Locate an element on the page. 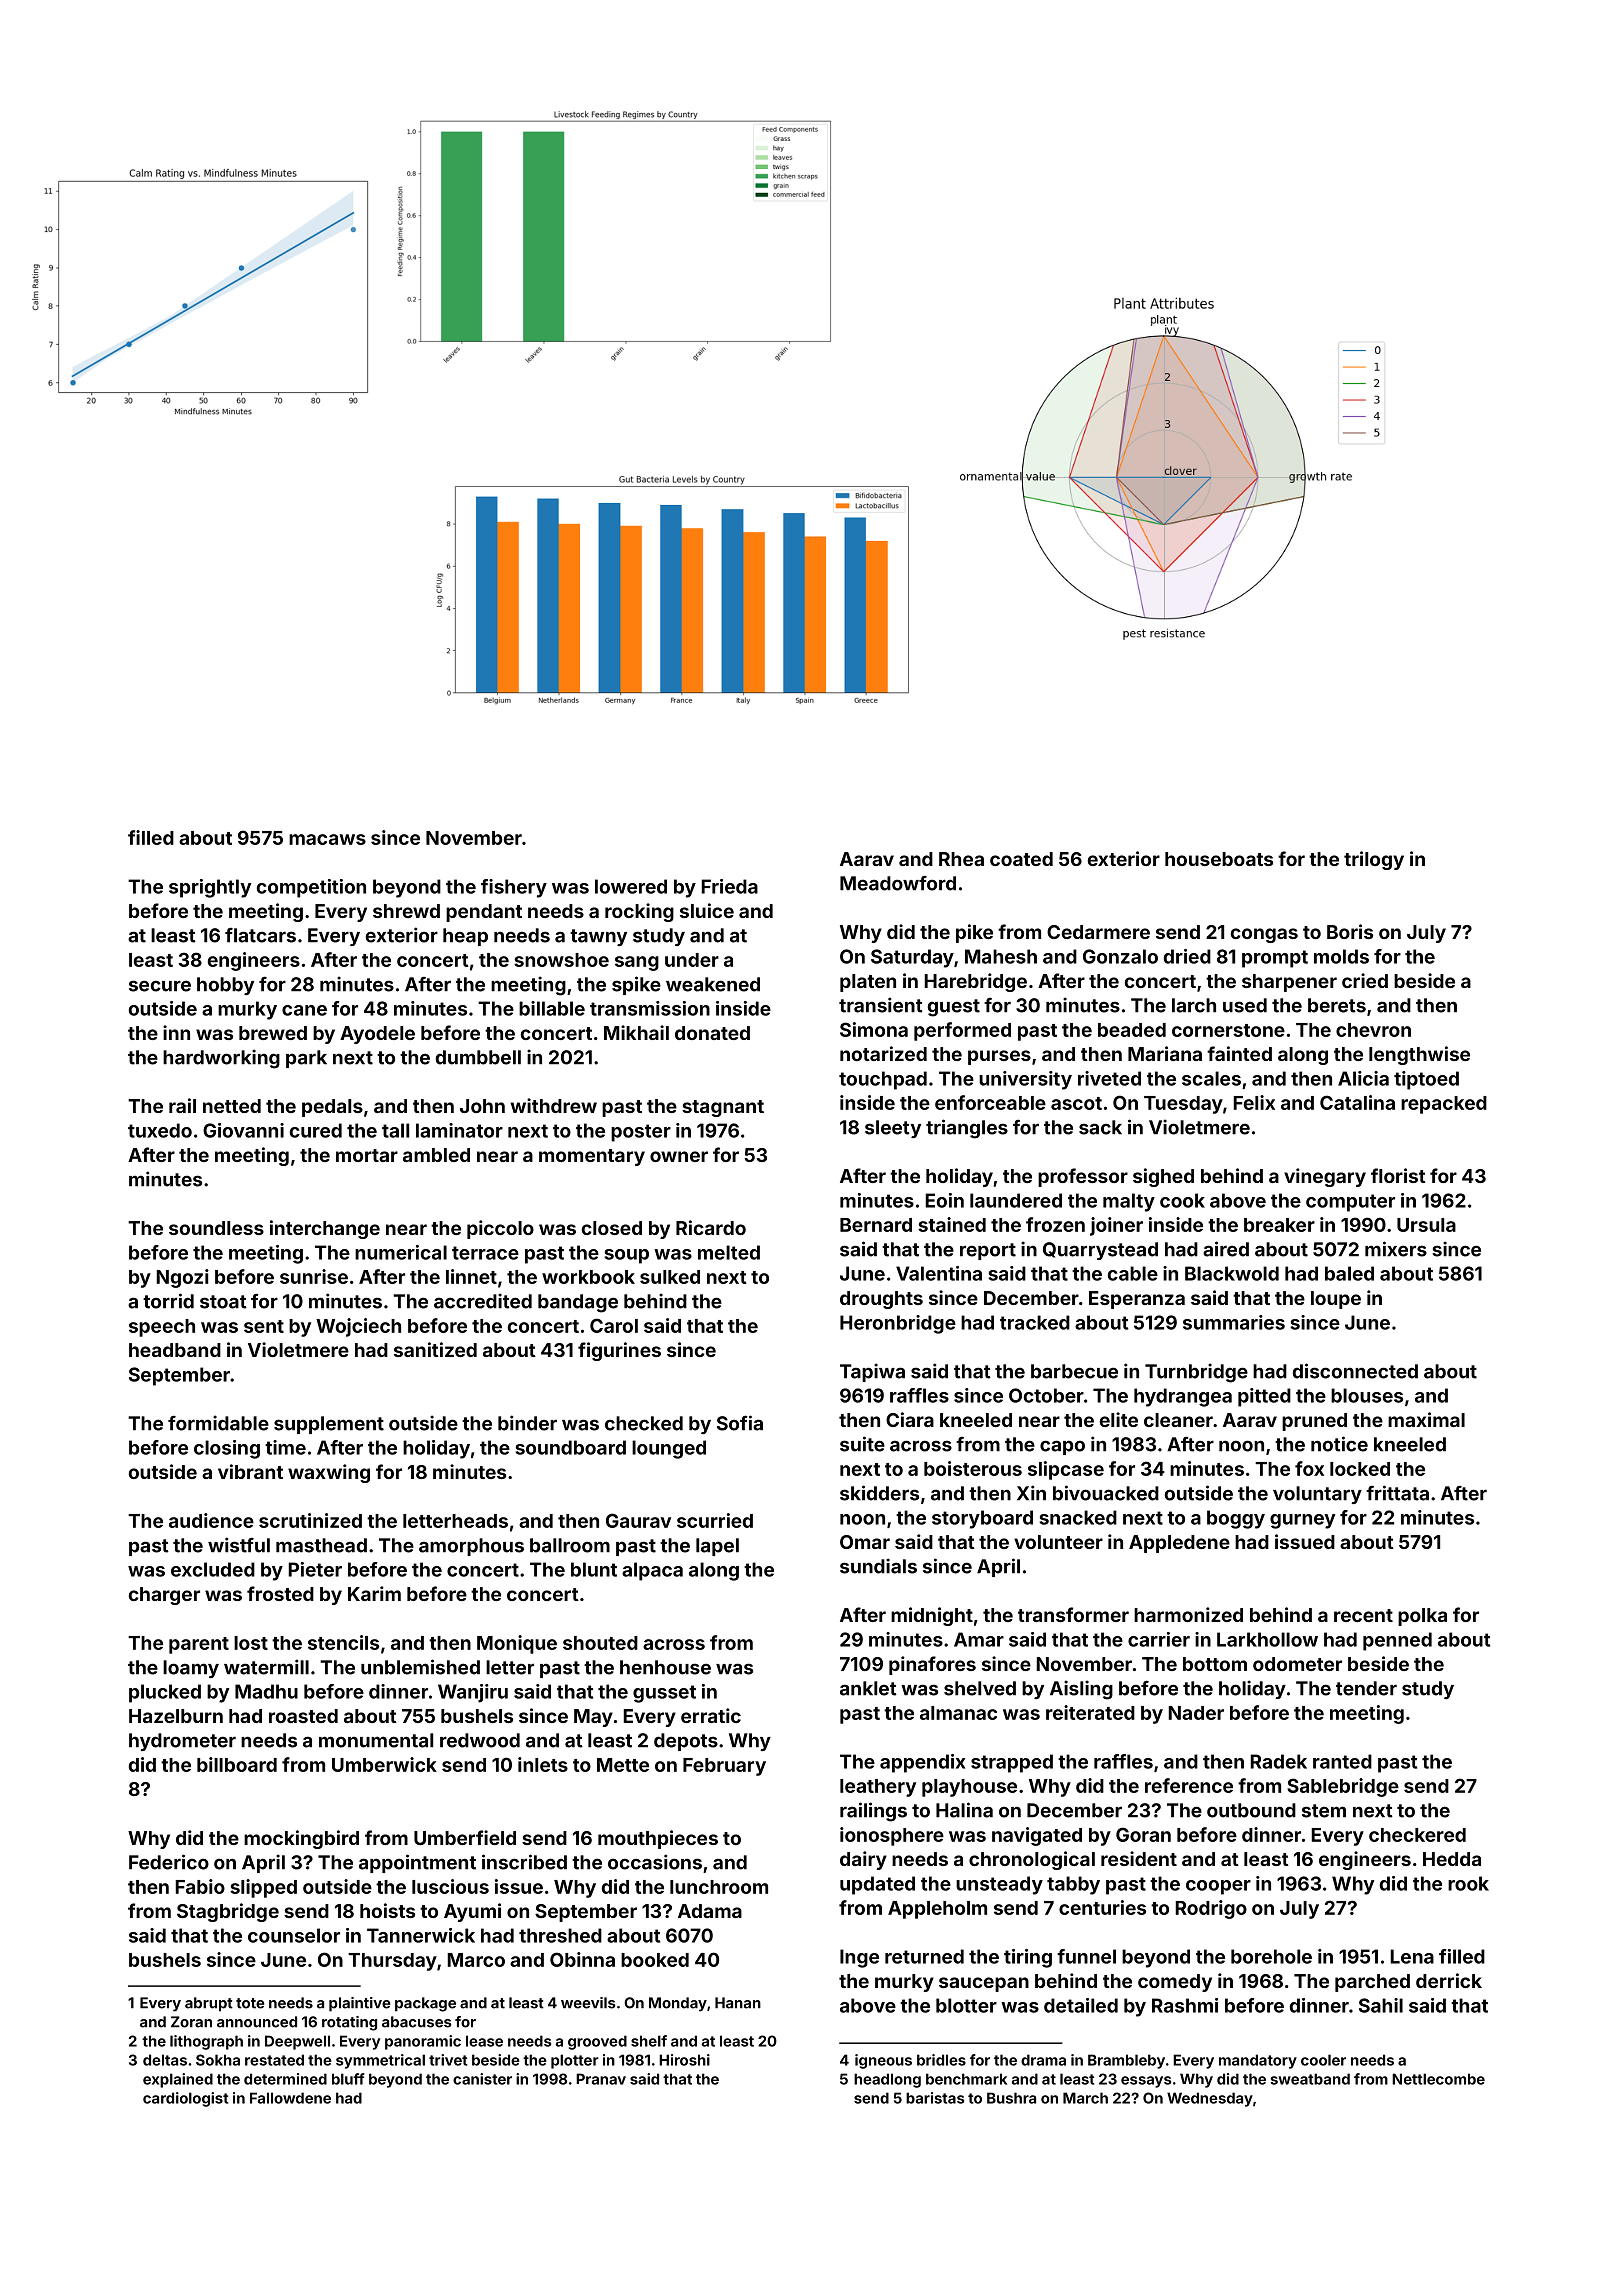 The height and width of the page is (2292, 1620). borehole is located at coordinates (1271, 1956).
